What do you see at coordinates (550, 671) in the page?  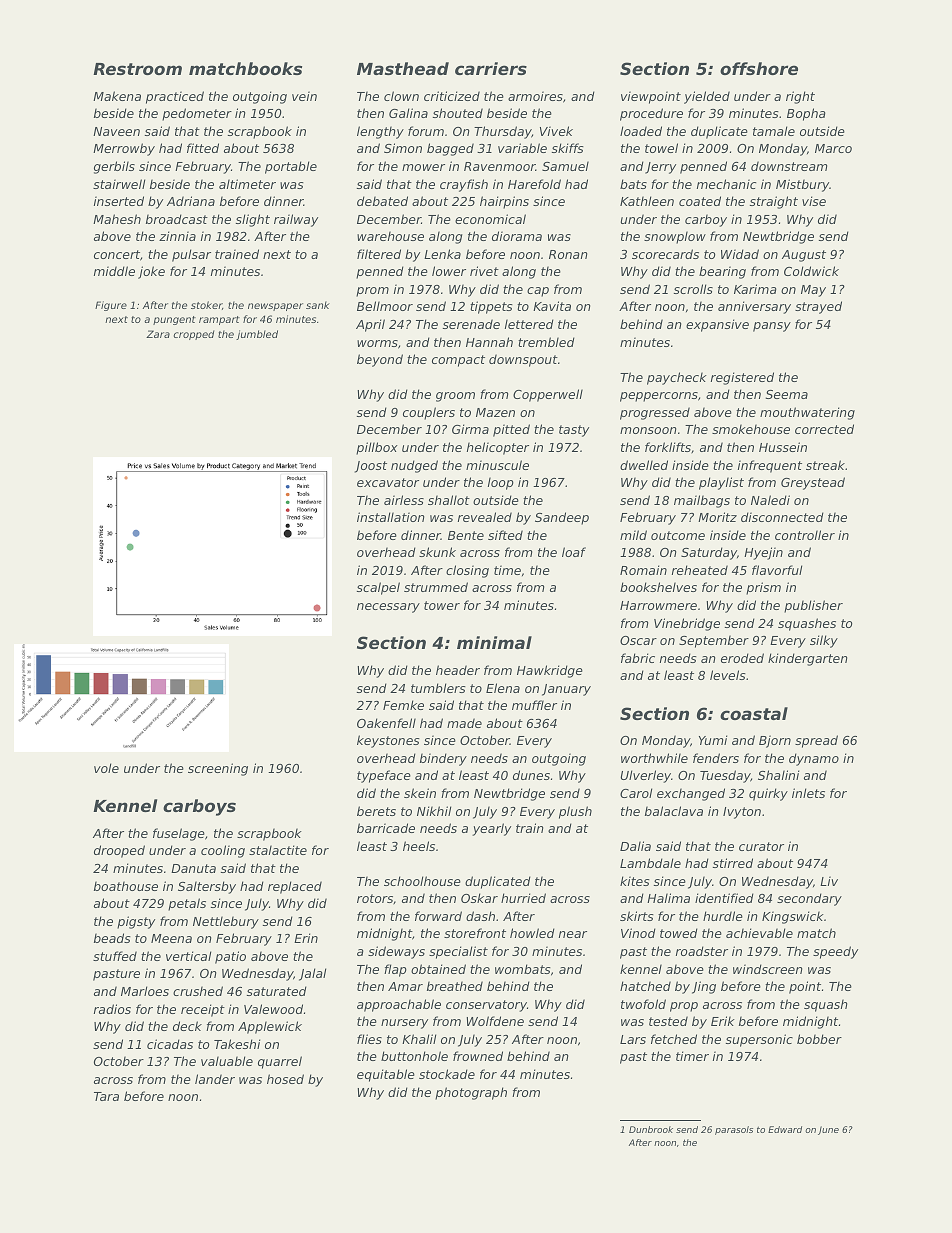 I see `Hawkridge` at bounding box center [550, 671].
